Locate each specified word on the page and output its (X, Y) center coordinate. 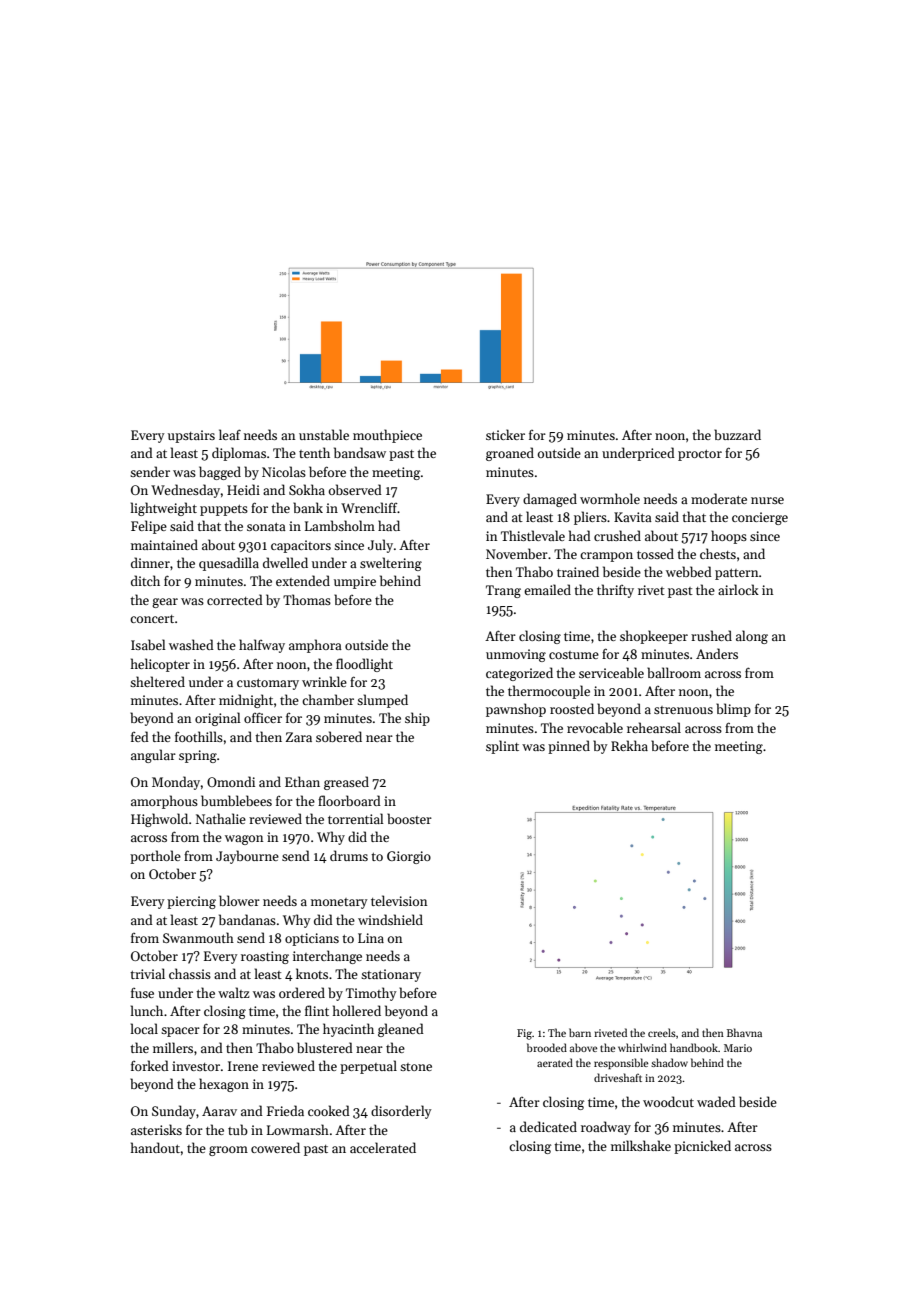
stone (416, 1067)
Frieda (285, 1110)
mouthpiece (387, 436)
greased (346, 783)
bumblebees (236, 800)
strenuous (683, 710)
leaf (230, 434)
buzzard (737, 434)
